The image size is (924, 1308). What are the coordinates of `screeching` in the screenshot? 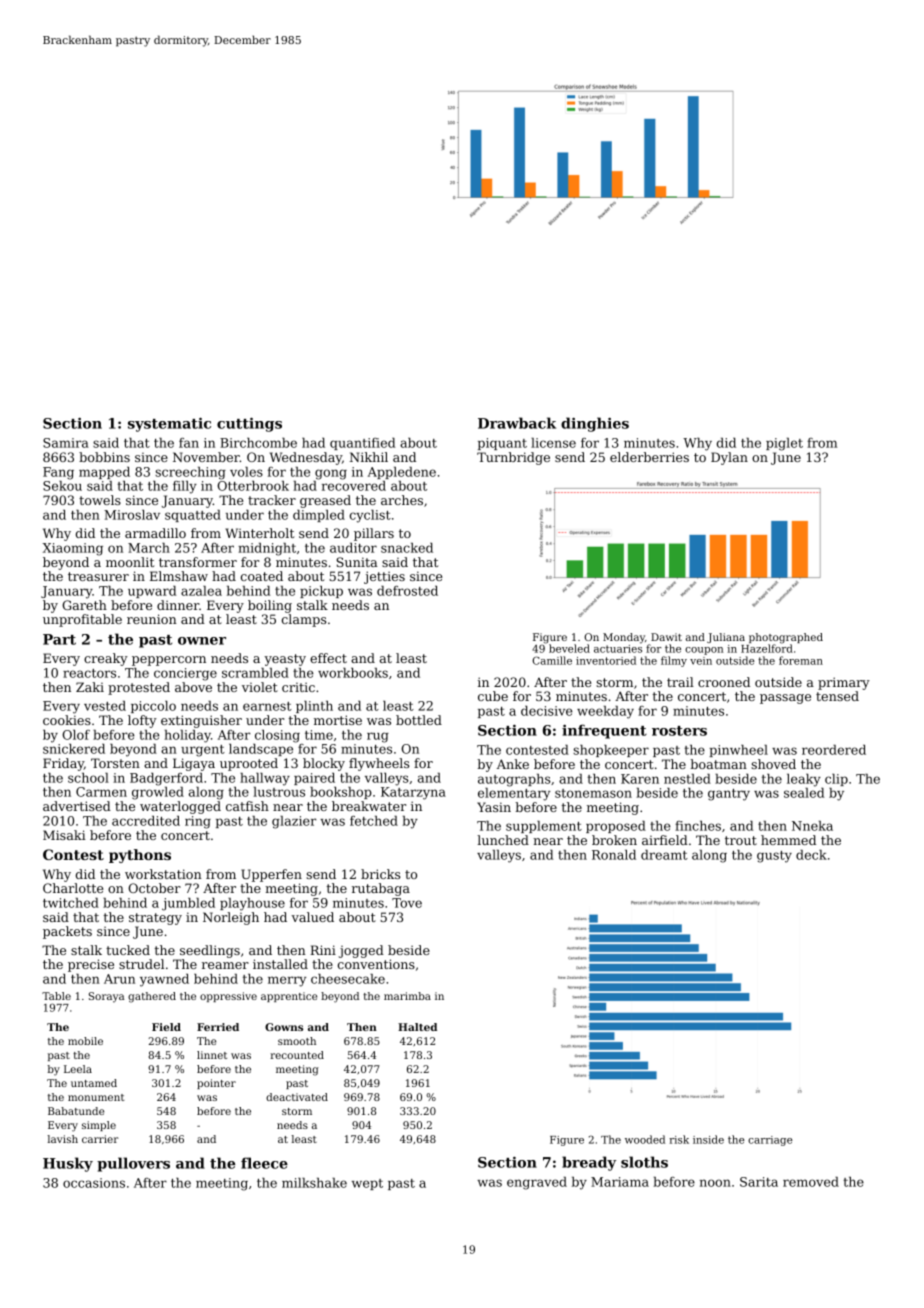 It's located at (190, 473).
